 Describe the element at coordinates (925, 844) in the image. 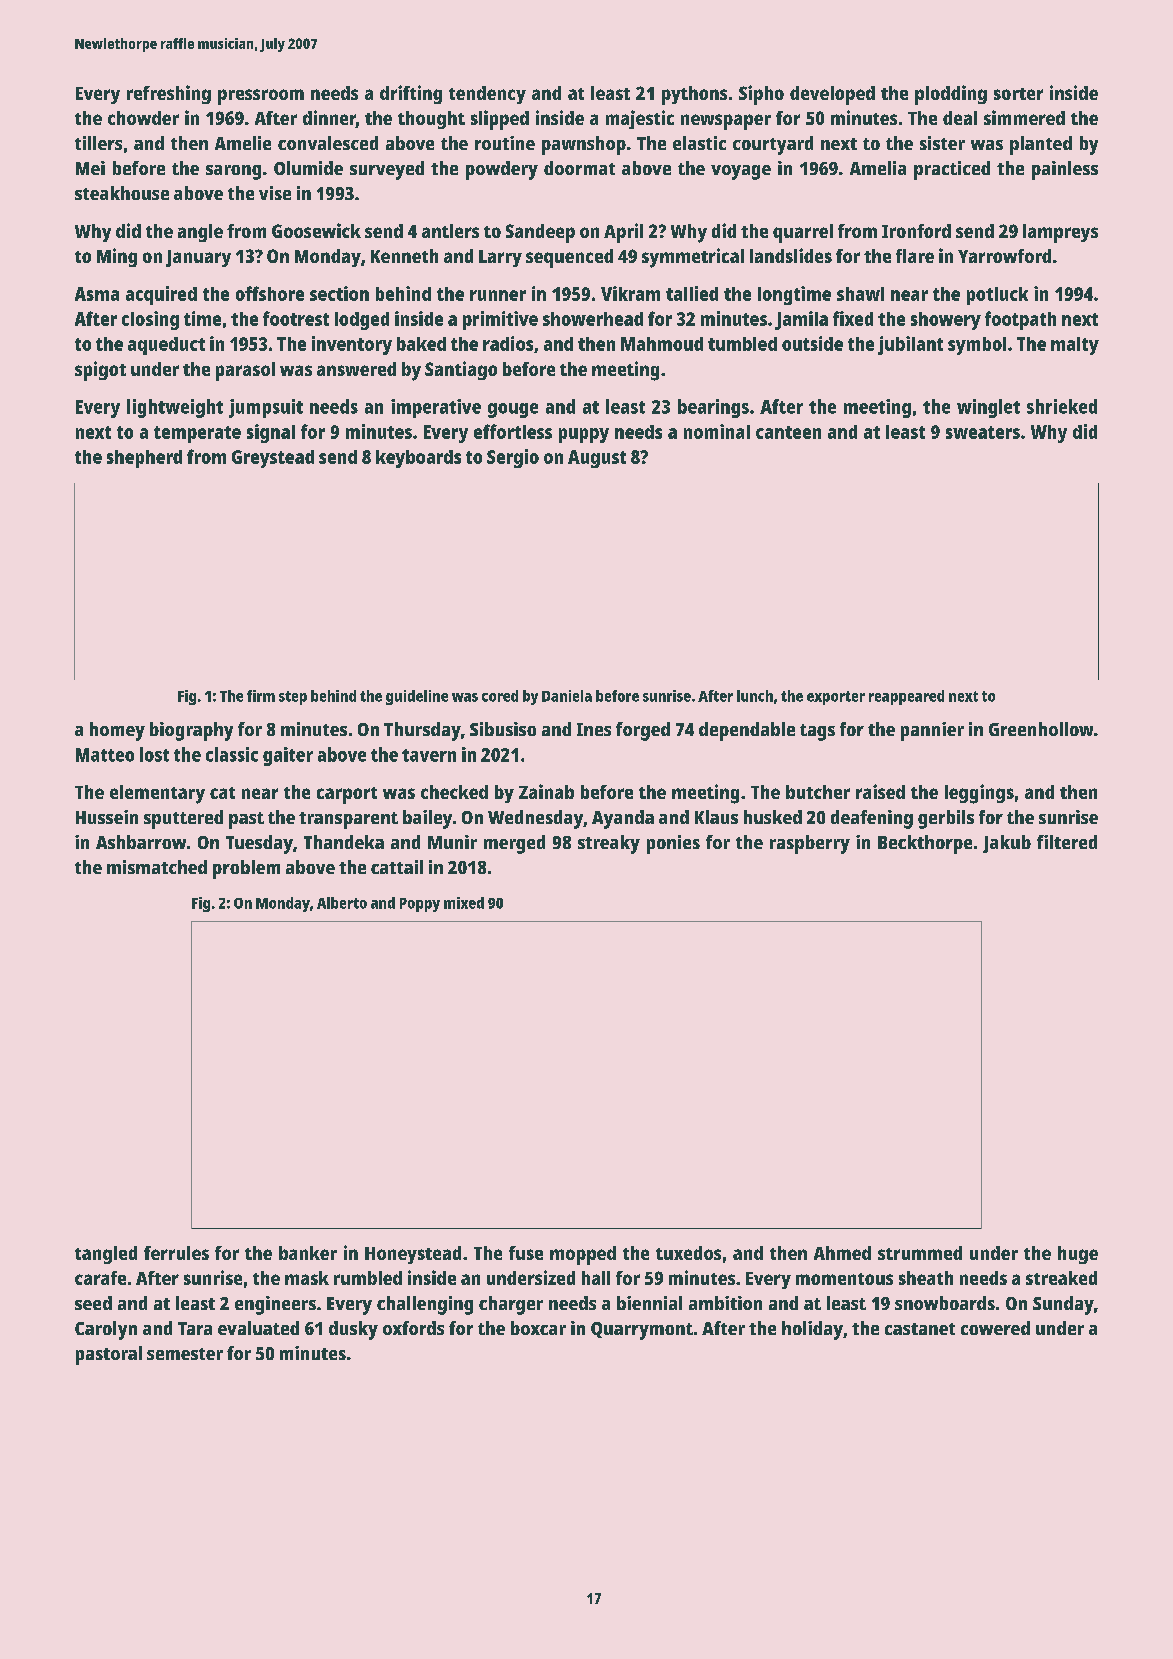

I see `Beckthorpe` at that location.
